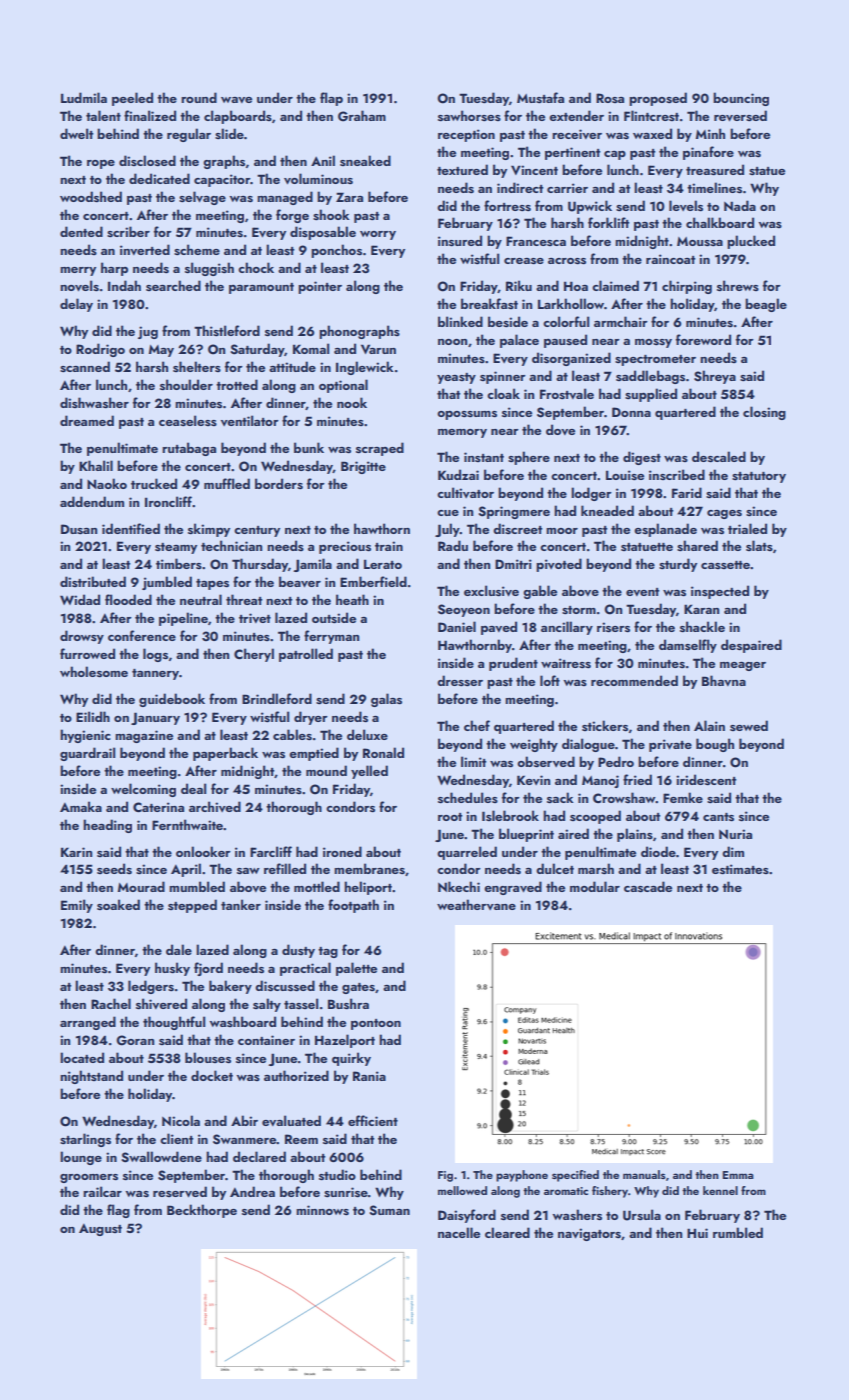 Image resolution: width=849 pixels, height=1400 pixels. I want to click on nightstand, so click(91, 1077).
